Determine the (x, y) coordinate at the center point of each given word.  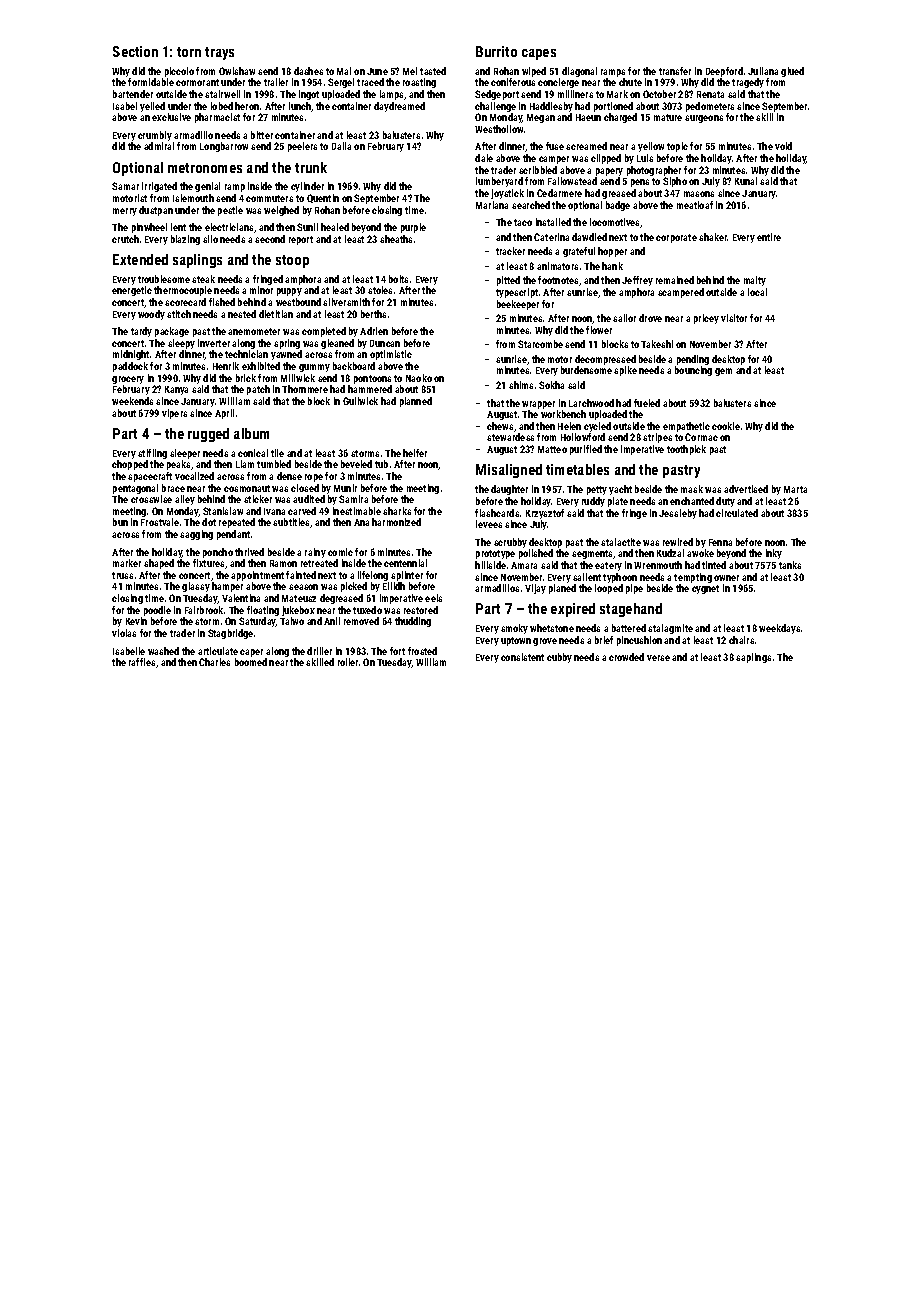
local (757, 292)
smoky (514, 629)
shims (521, 385)
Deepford (724, 72)
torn (189, 52)
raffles (142, 662)
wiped (534, 72)
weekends (132, 401)
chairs (741, 640)
